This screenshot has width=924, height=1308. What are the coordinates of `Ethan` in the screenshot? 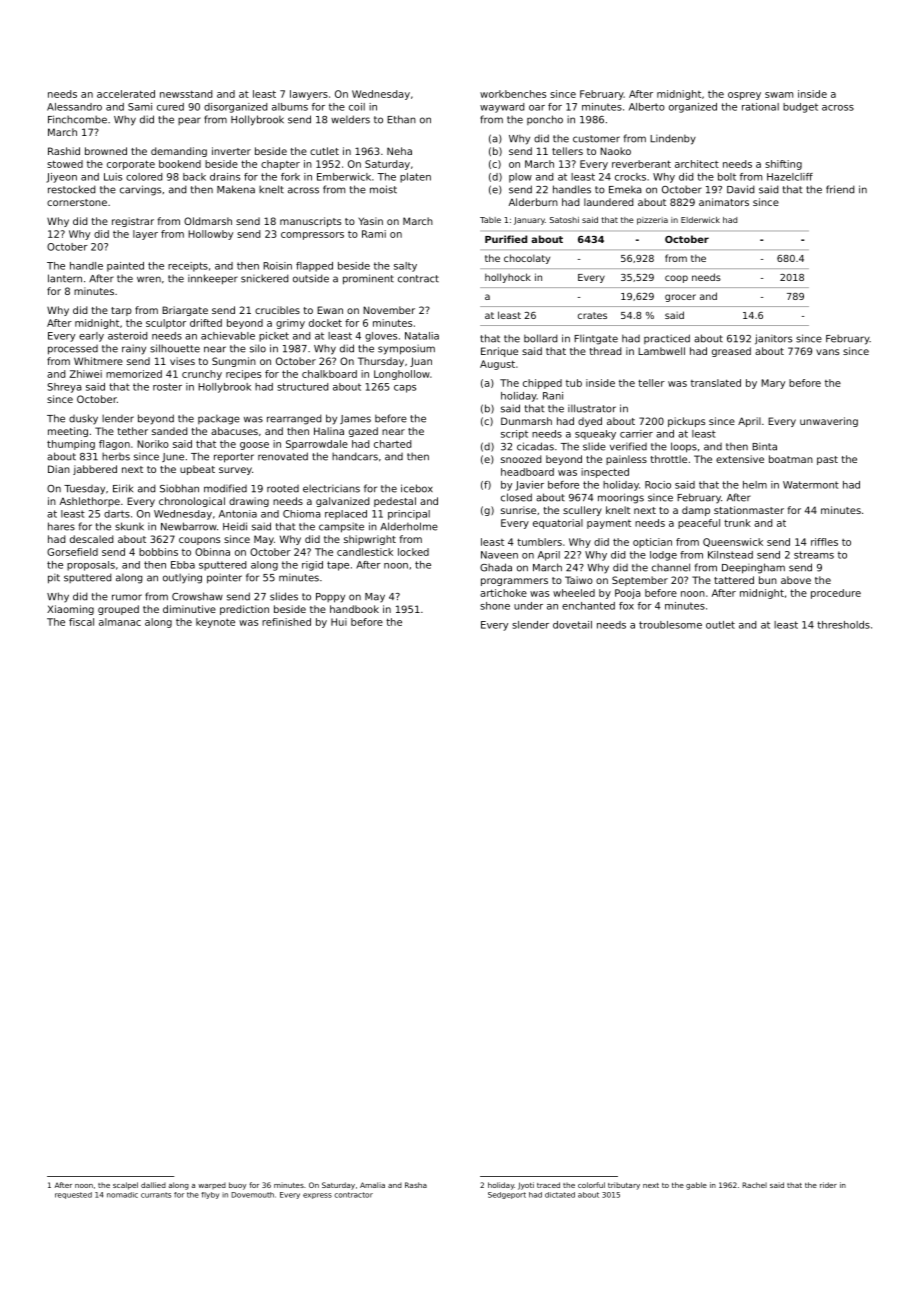 It's located at (401, 119).
